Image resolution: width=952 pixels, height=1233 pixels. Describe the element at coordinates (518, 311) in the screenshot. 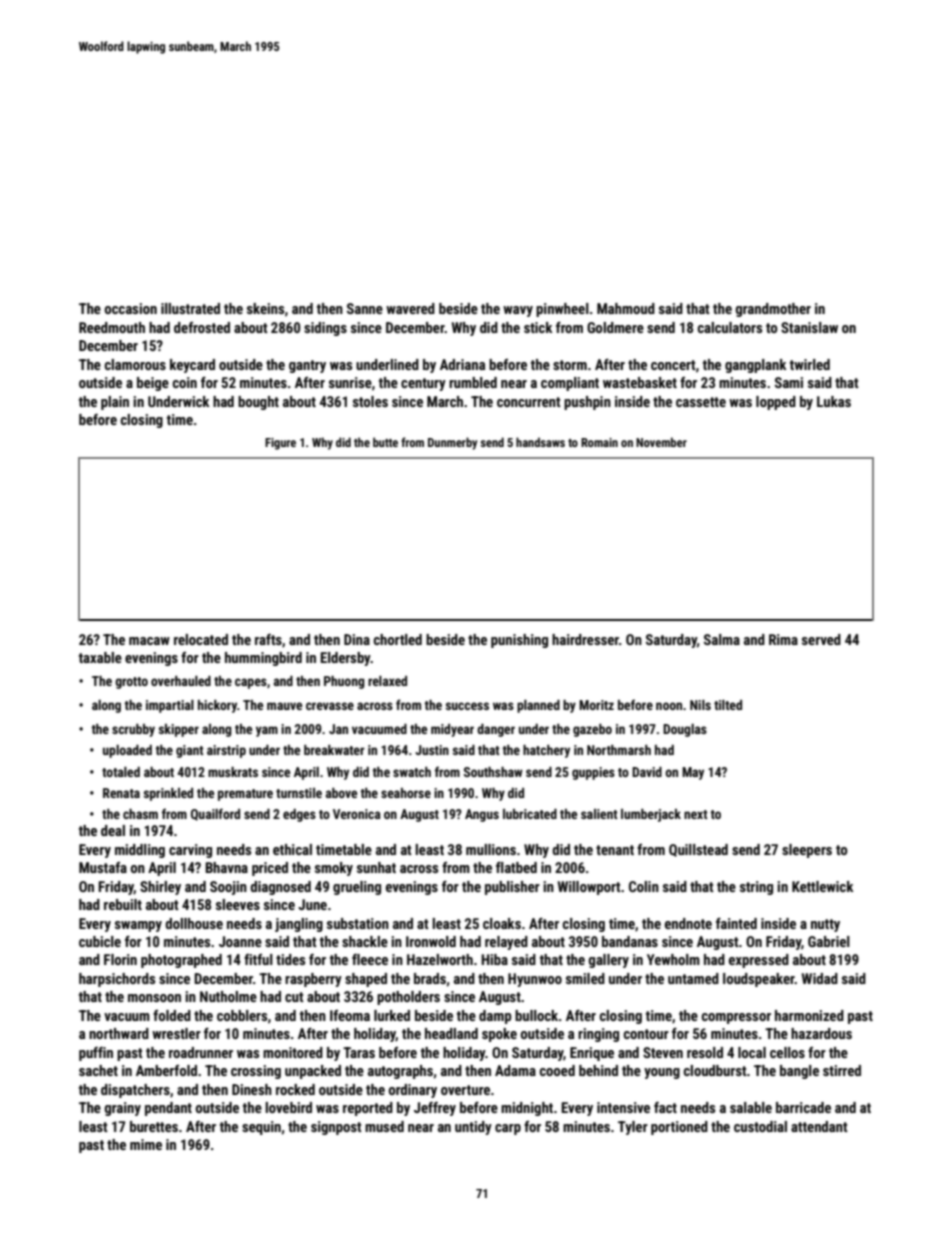

I see `wavy` at that location.
